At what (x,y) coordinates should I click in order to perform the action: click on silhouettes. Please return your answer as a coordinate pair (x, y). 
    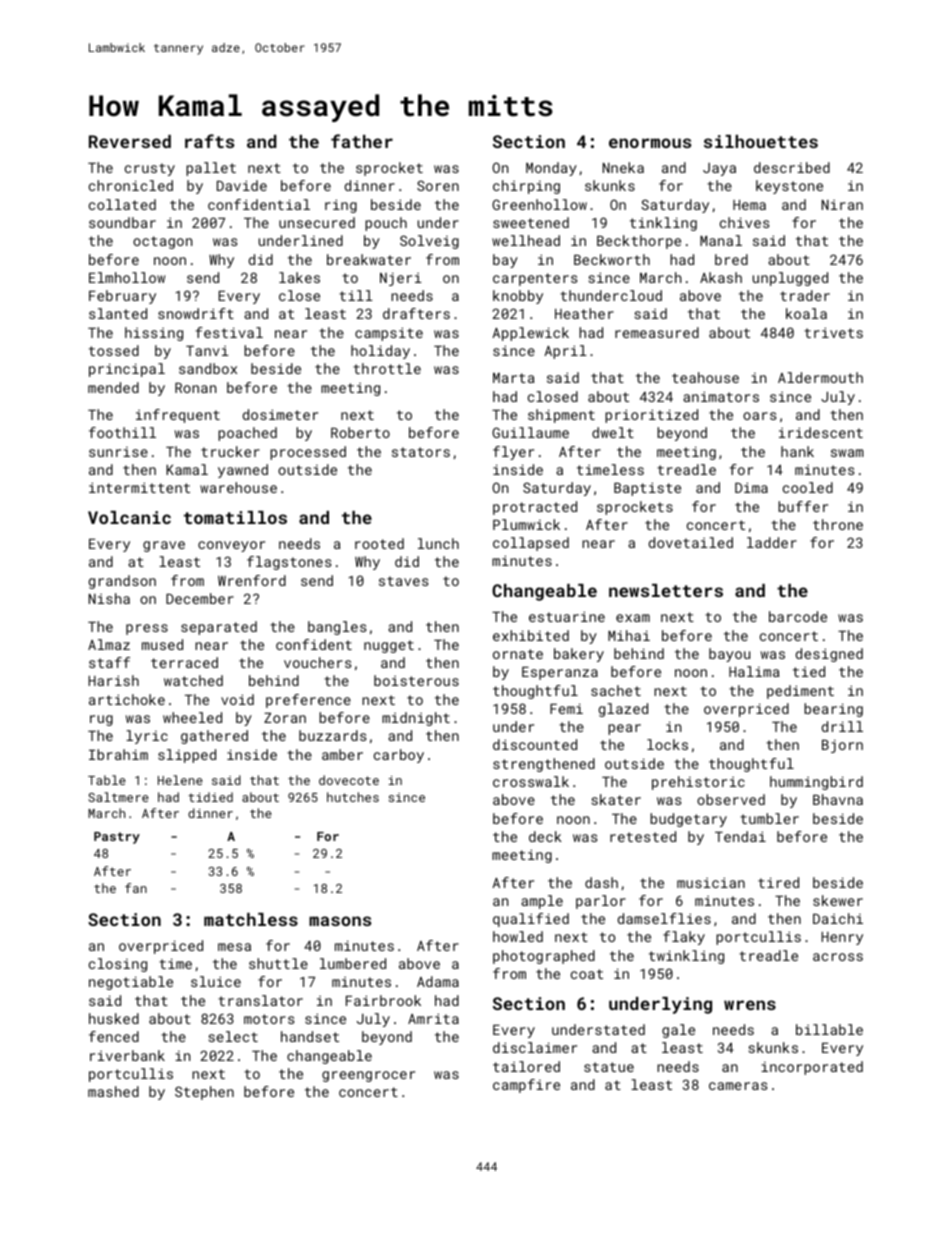
    Looking at the image, I should click on (761, 141).
